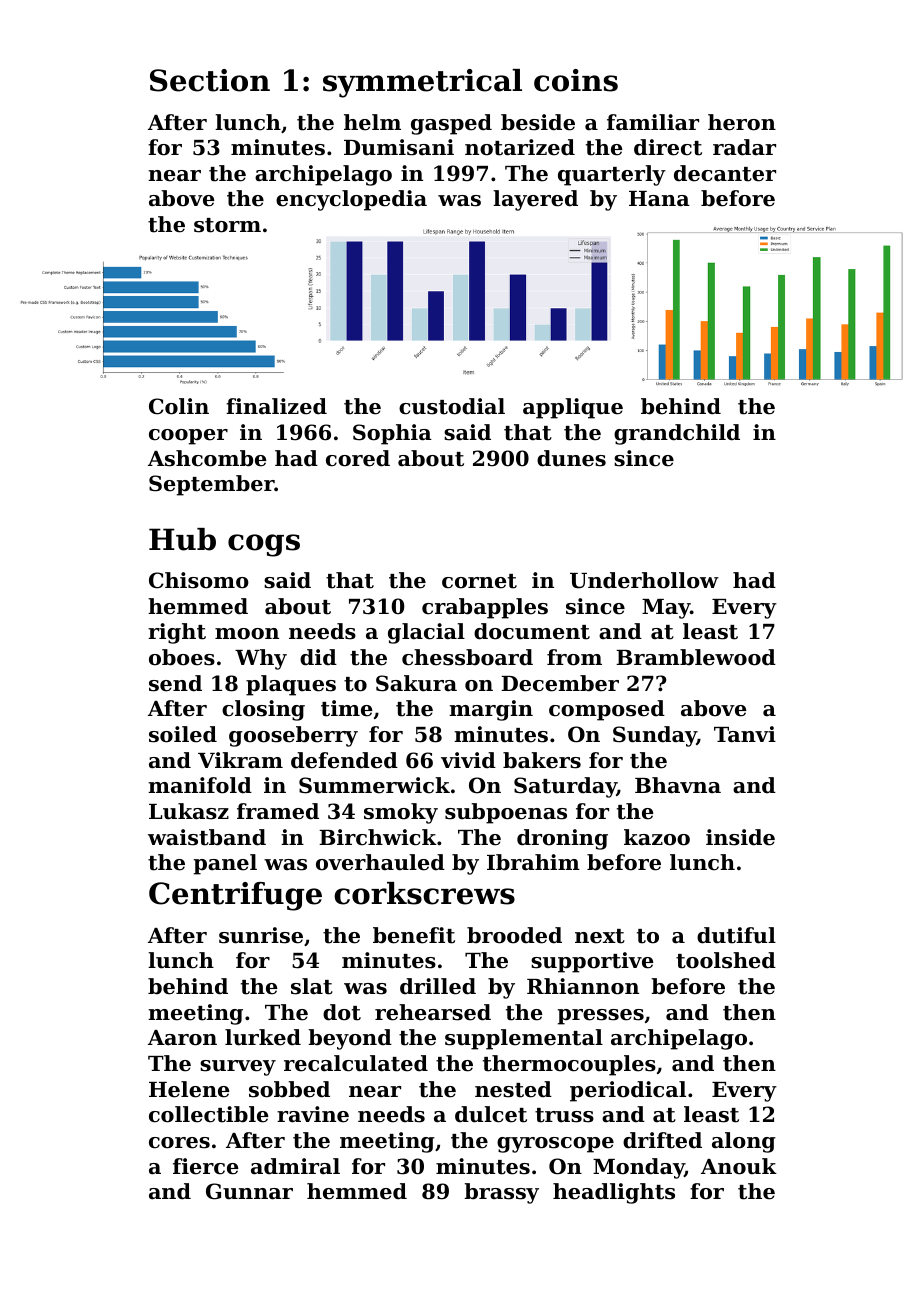  What do you see at coordinates (592, 962) in the image?
I see `supportive` at bounding box center [592, 962].
